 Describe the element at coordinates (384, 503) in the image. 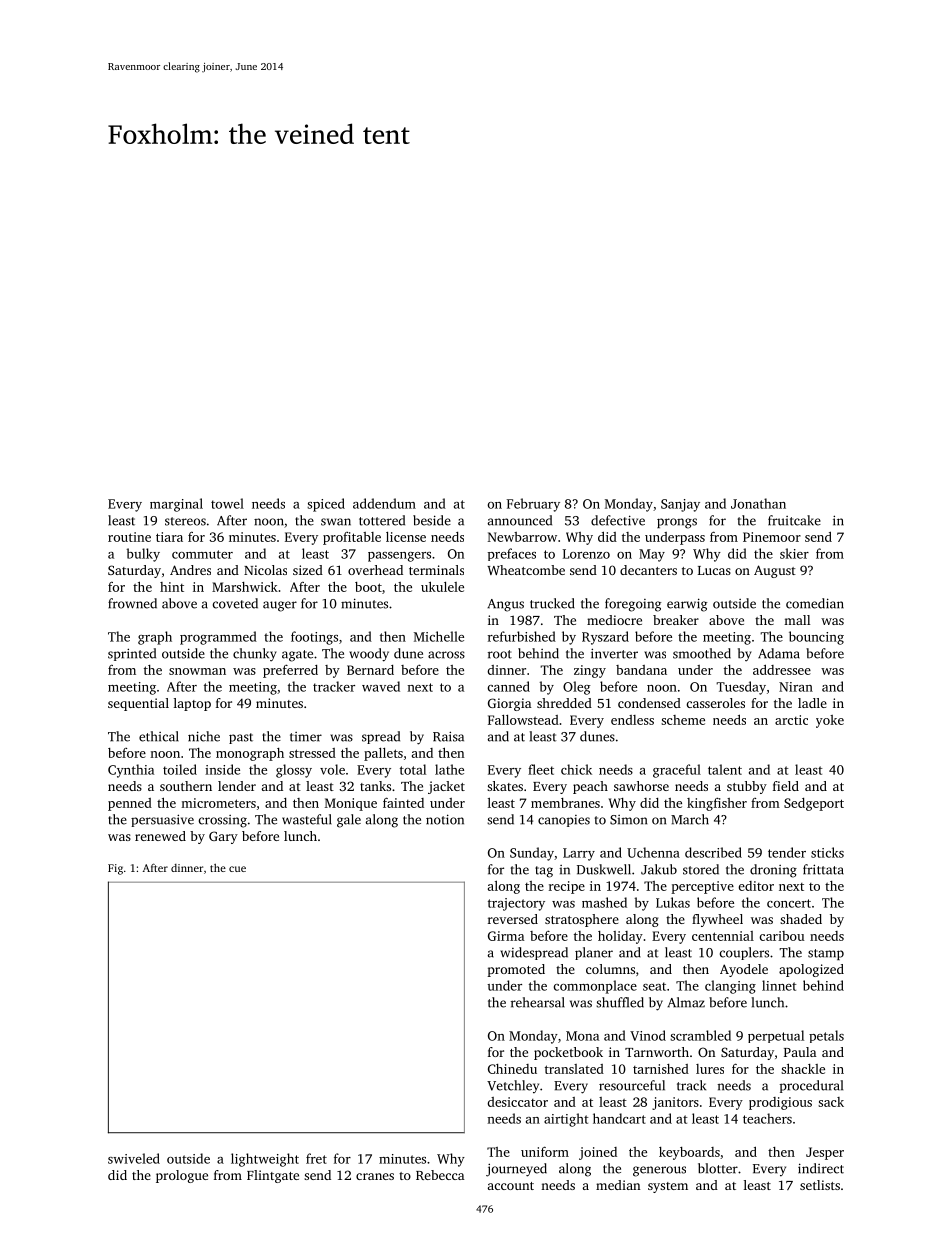

I see `addendum` at that location.
